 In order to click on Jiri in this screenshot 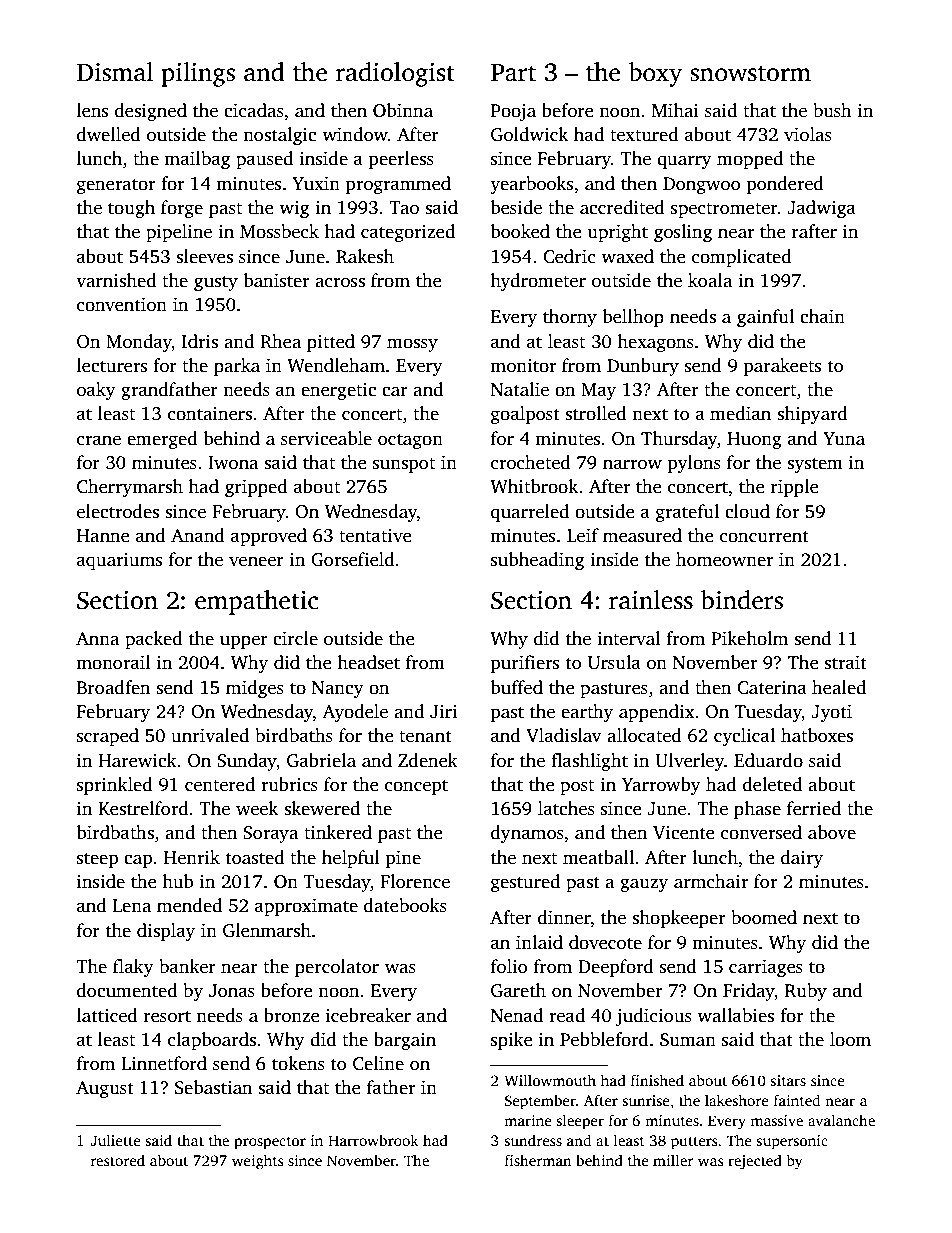, I will do `click(443, 711)`.
